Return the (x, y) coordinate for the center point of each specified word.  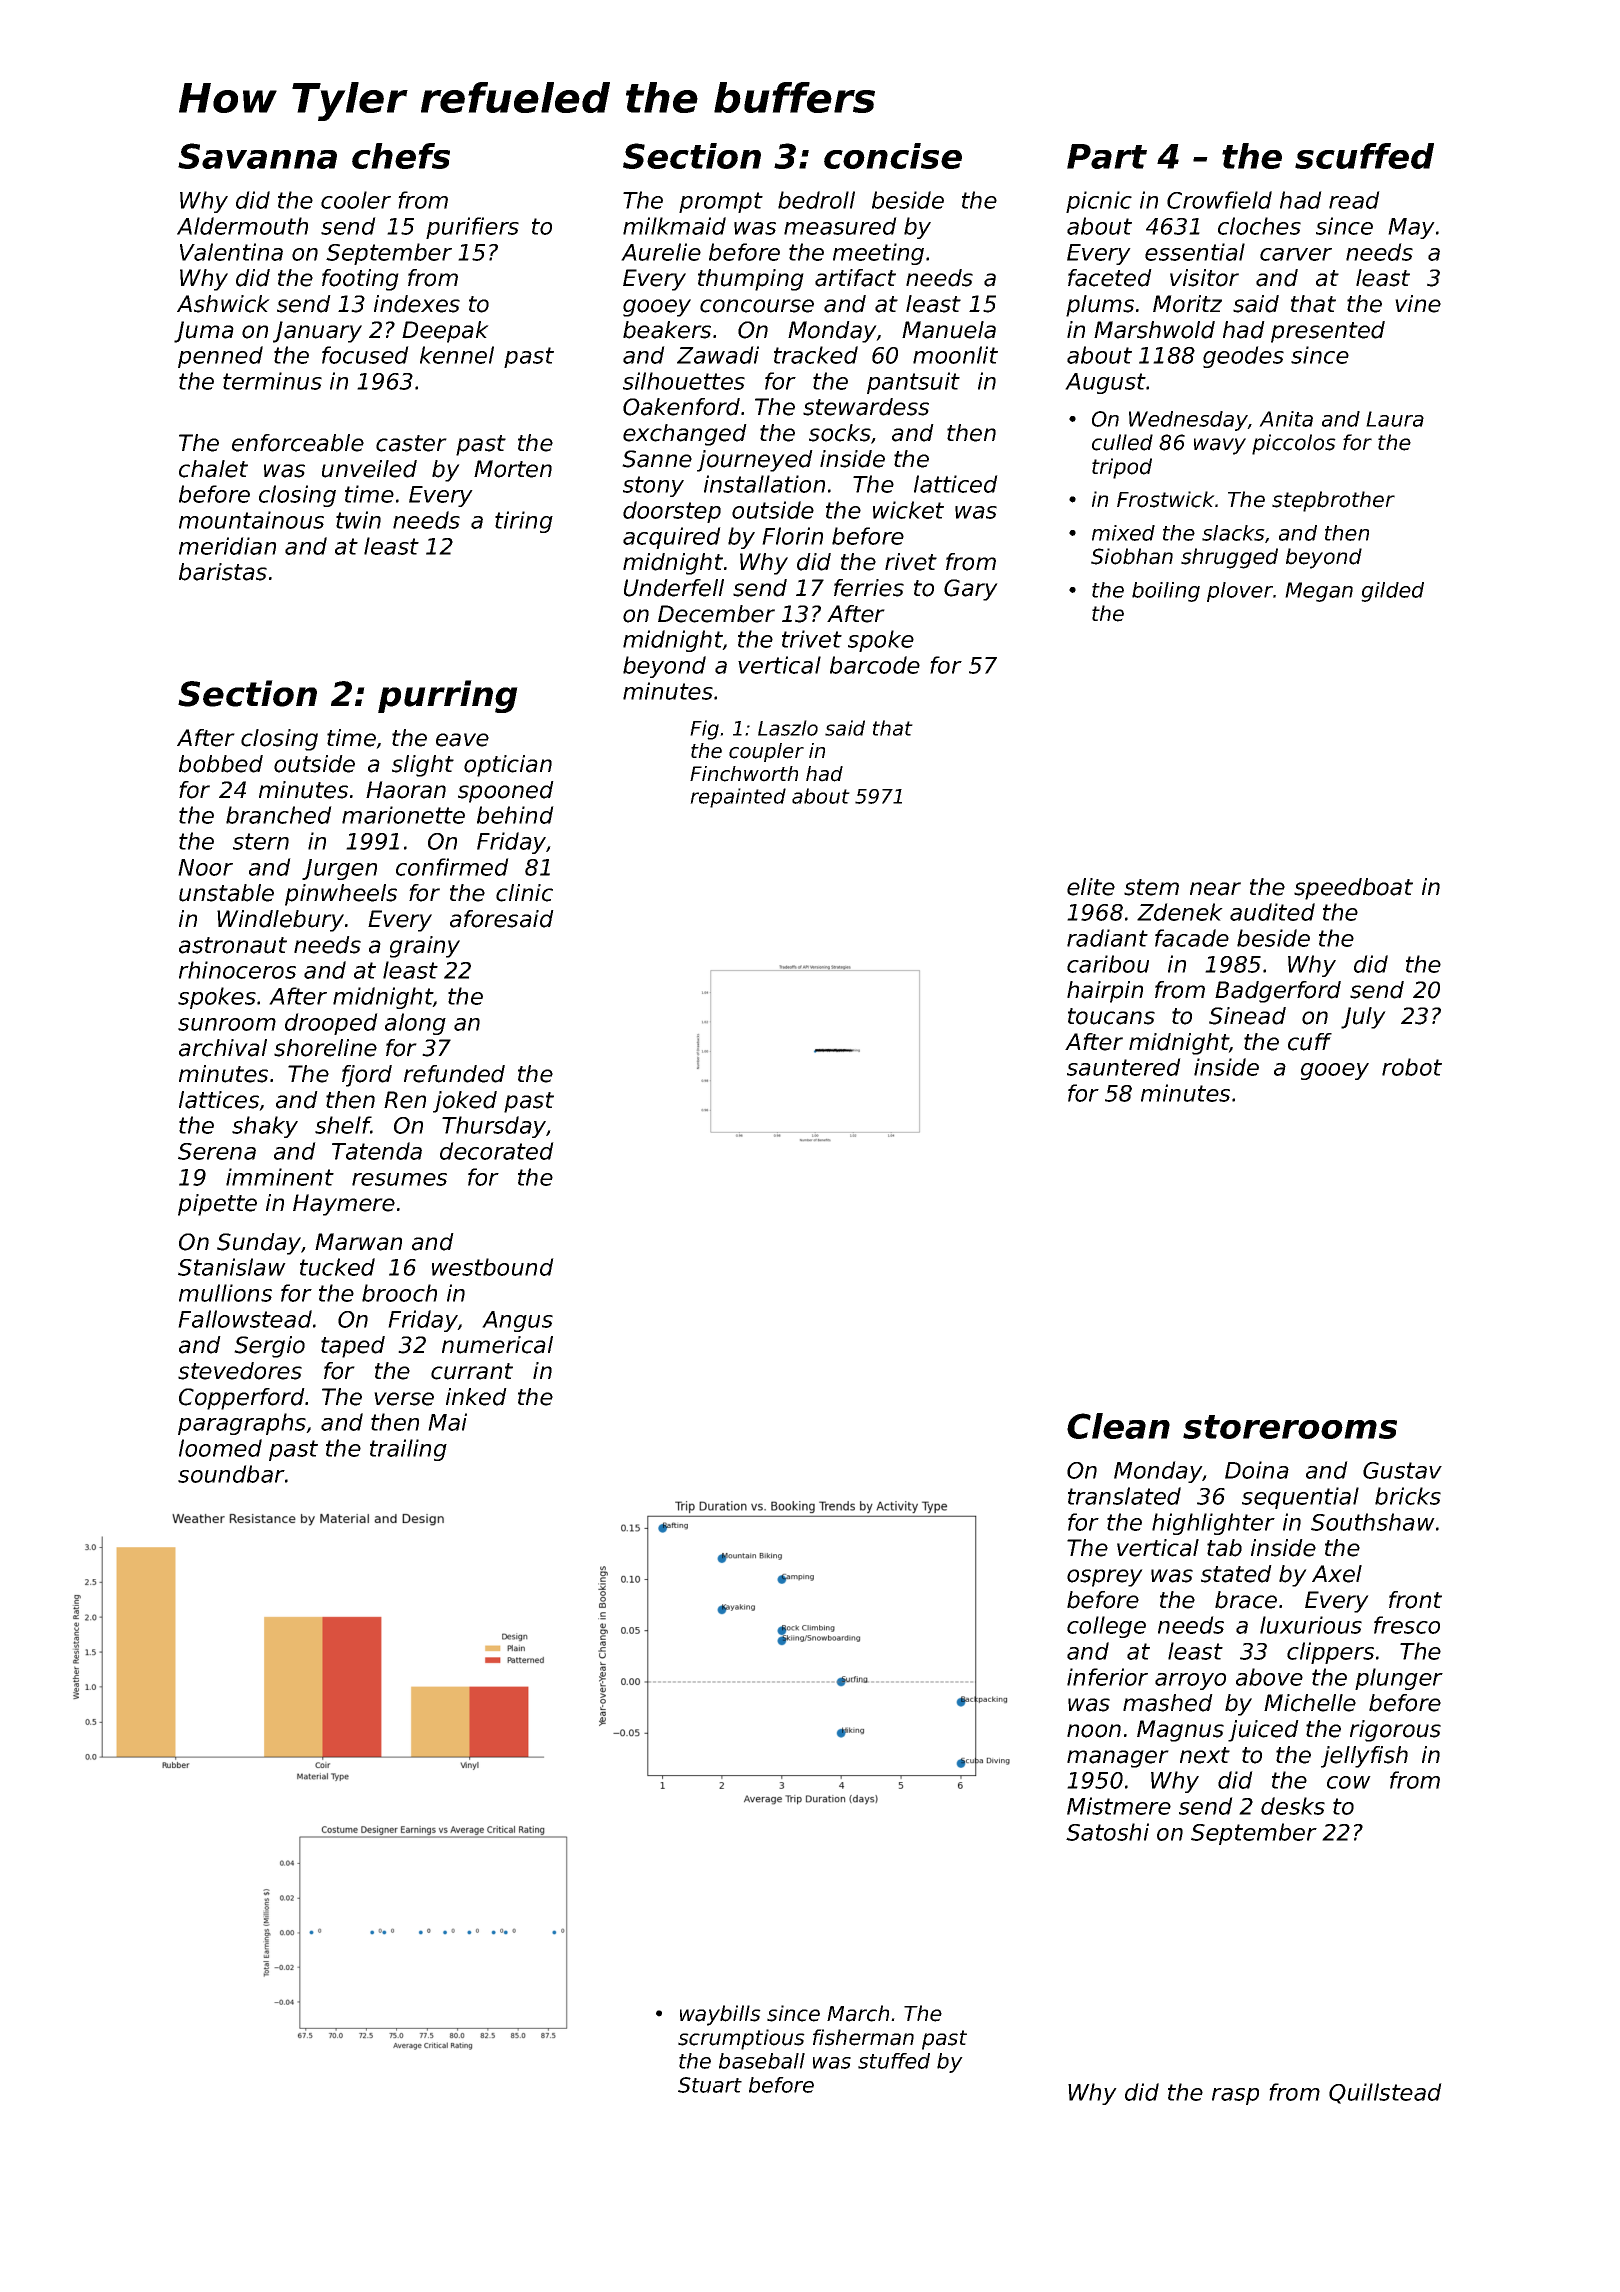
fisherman (863, 2037)
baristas (223, 572)
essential (1195, 252)
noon (1094, 1731)
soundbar (231, 1474)
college (1106, 1627)
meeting (878, 254)
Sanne (657, 459)
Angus (517, 1321)
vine (1418, 304)
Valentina (231, 252)
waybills (720, 2015)
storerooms (1290, 1427)
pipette (217, 1205)
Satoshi (1107, 1832)
